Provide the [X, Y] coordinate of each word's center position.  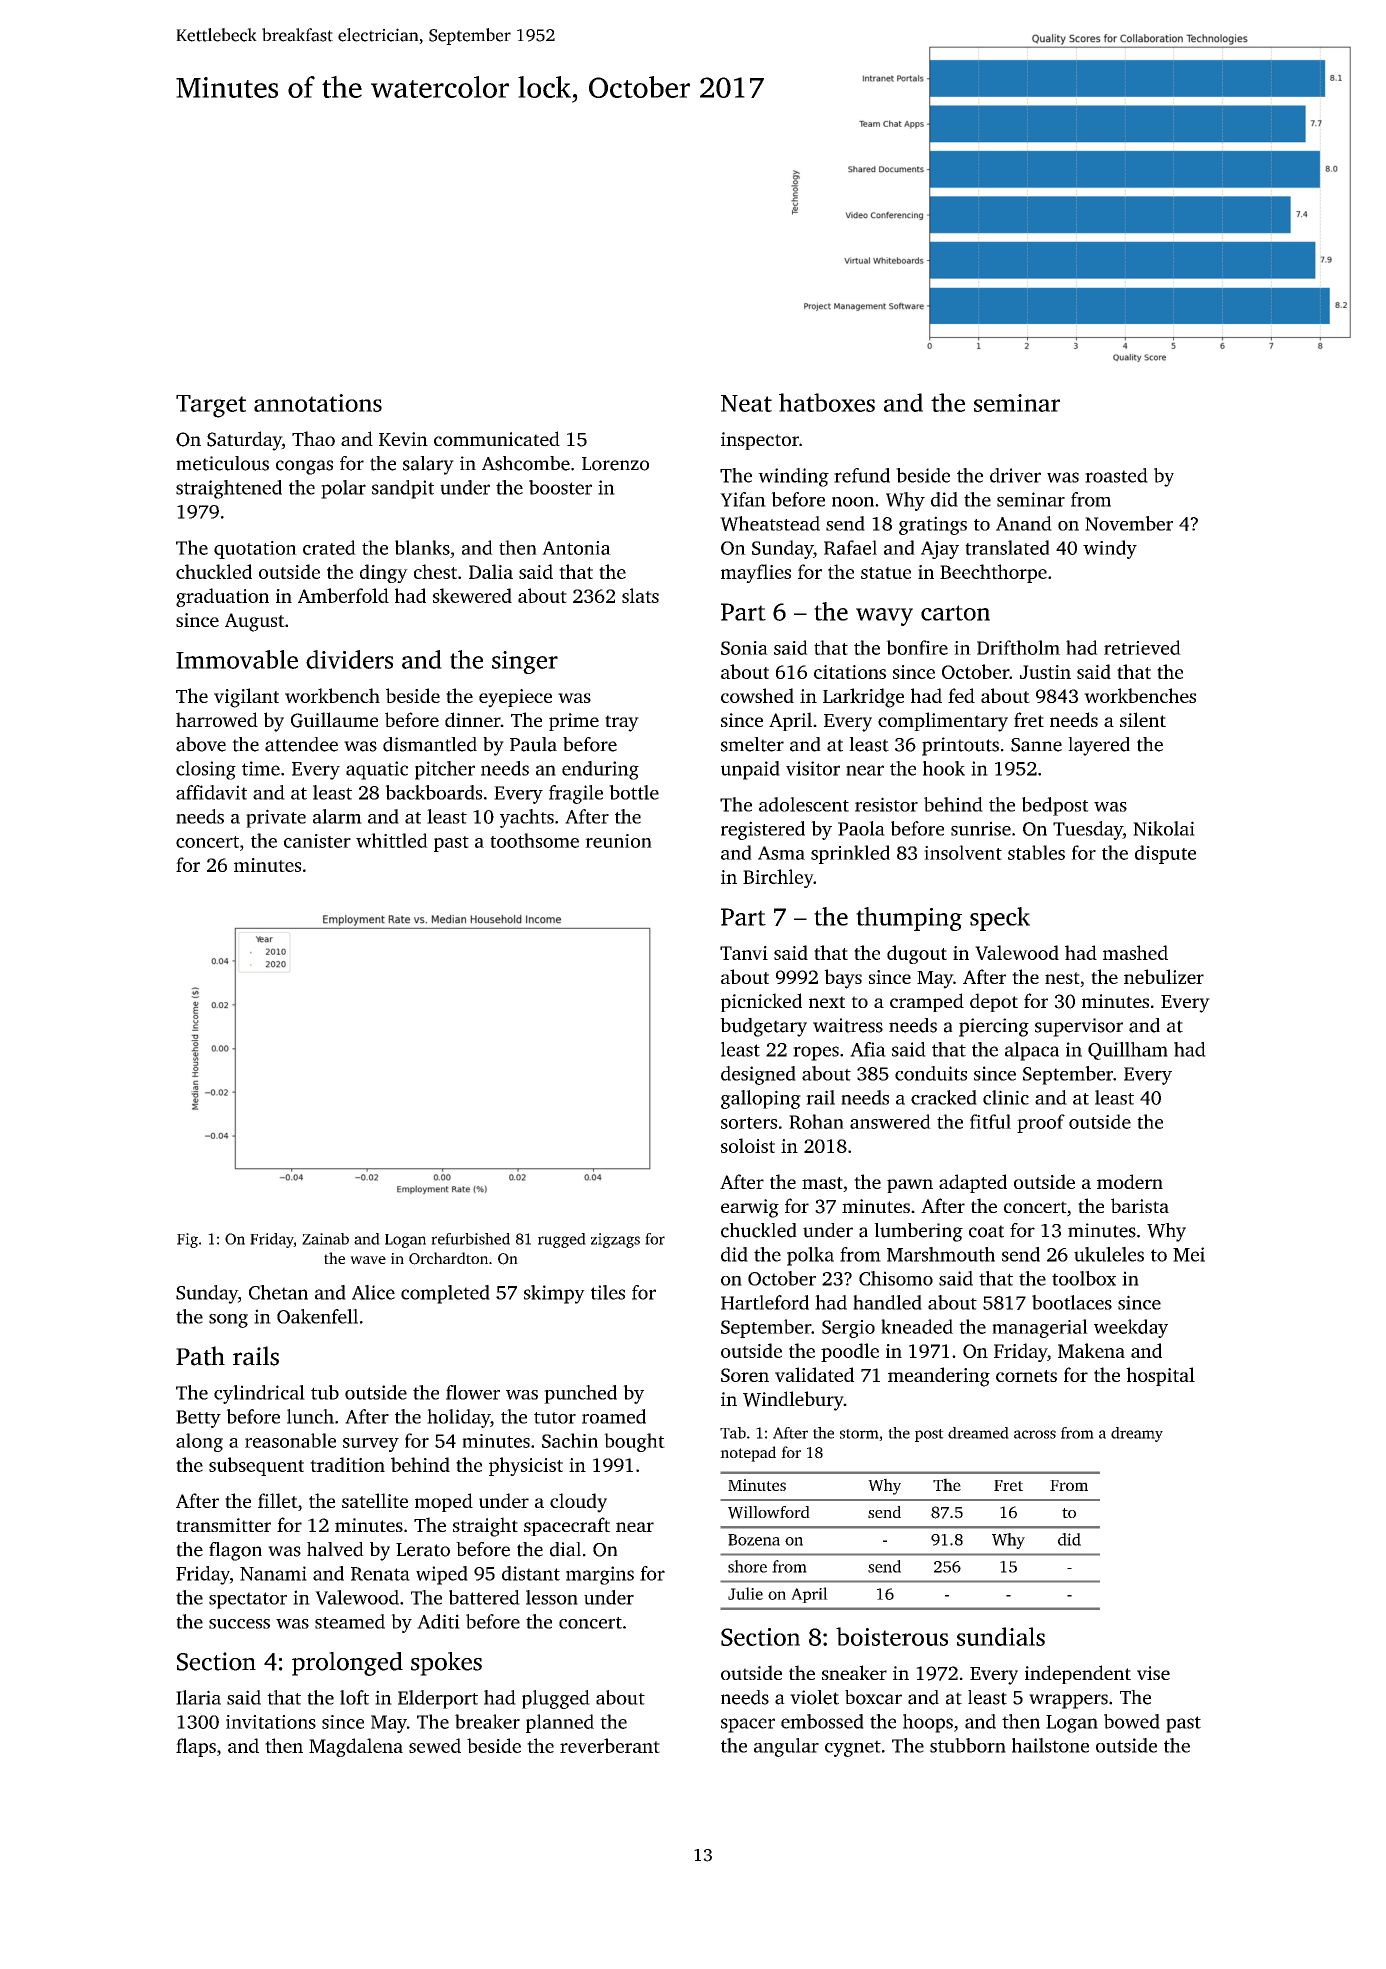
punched [580, 1394]
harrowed [217, 719]
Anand [1024, 523]
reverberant [610, 1745]
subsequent [256, 1466]
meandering [939, 1377]
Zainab [325, 1239]
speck [1000, 919]
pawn [910, 1186]
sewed [435, 1745]
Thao [313, 438]
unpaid [750, 770]
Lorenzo [615, 464]
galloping [761, 1099]
